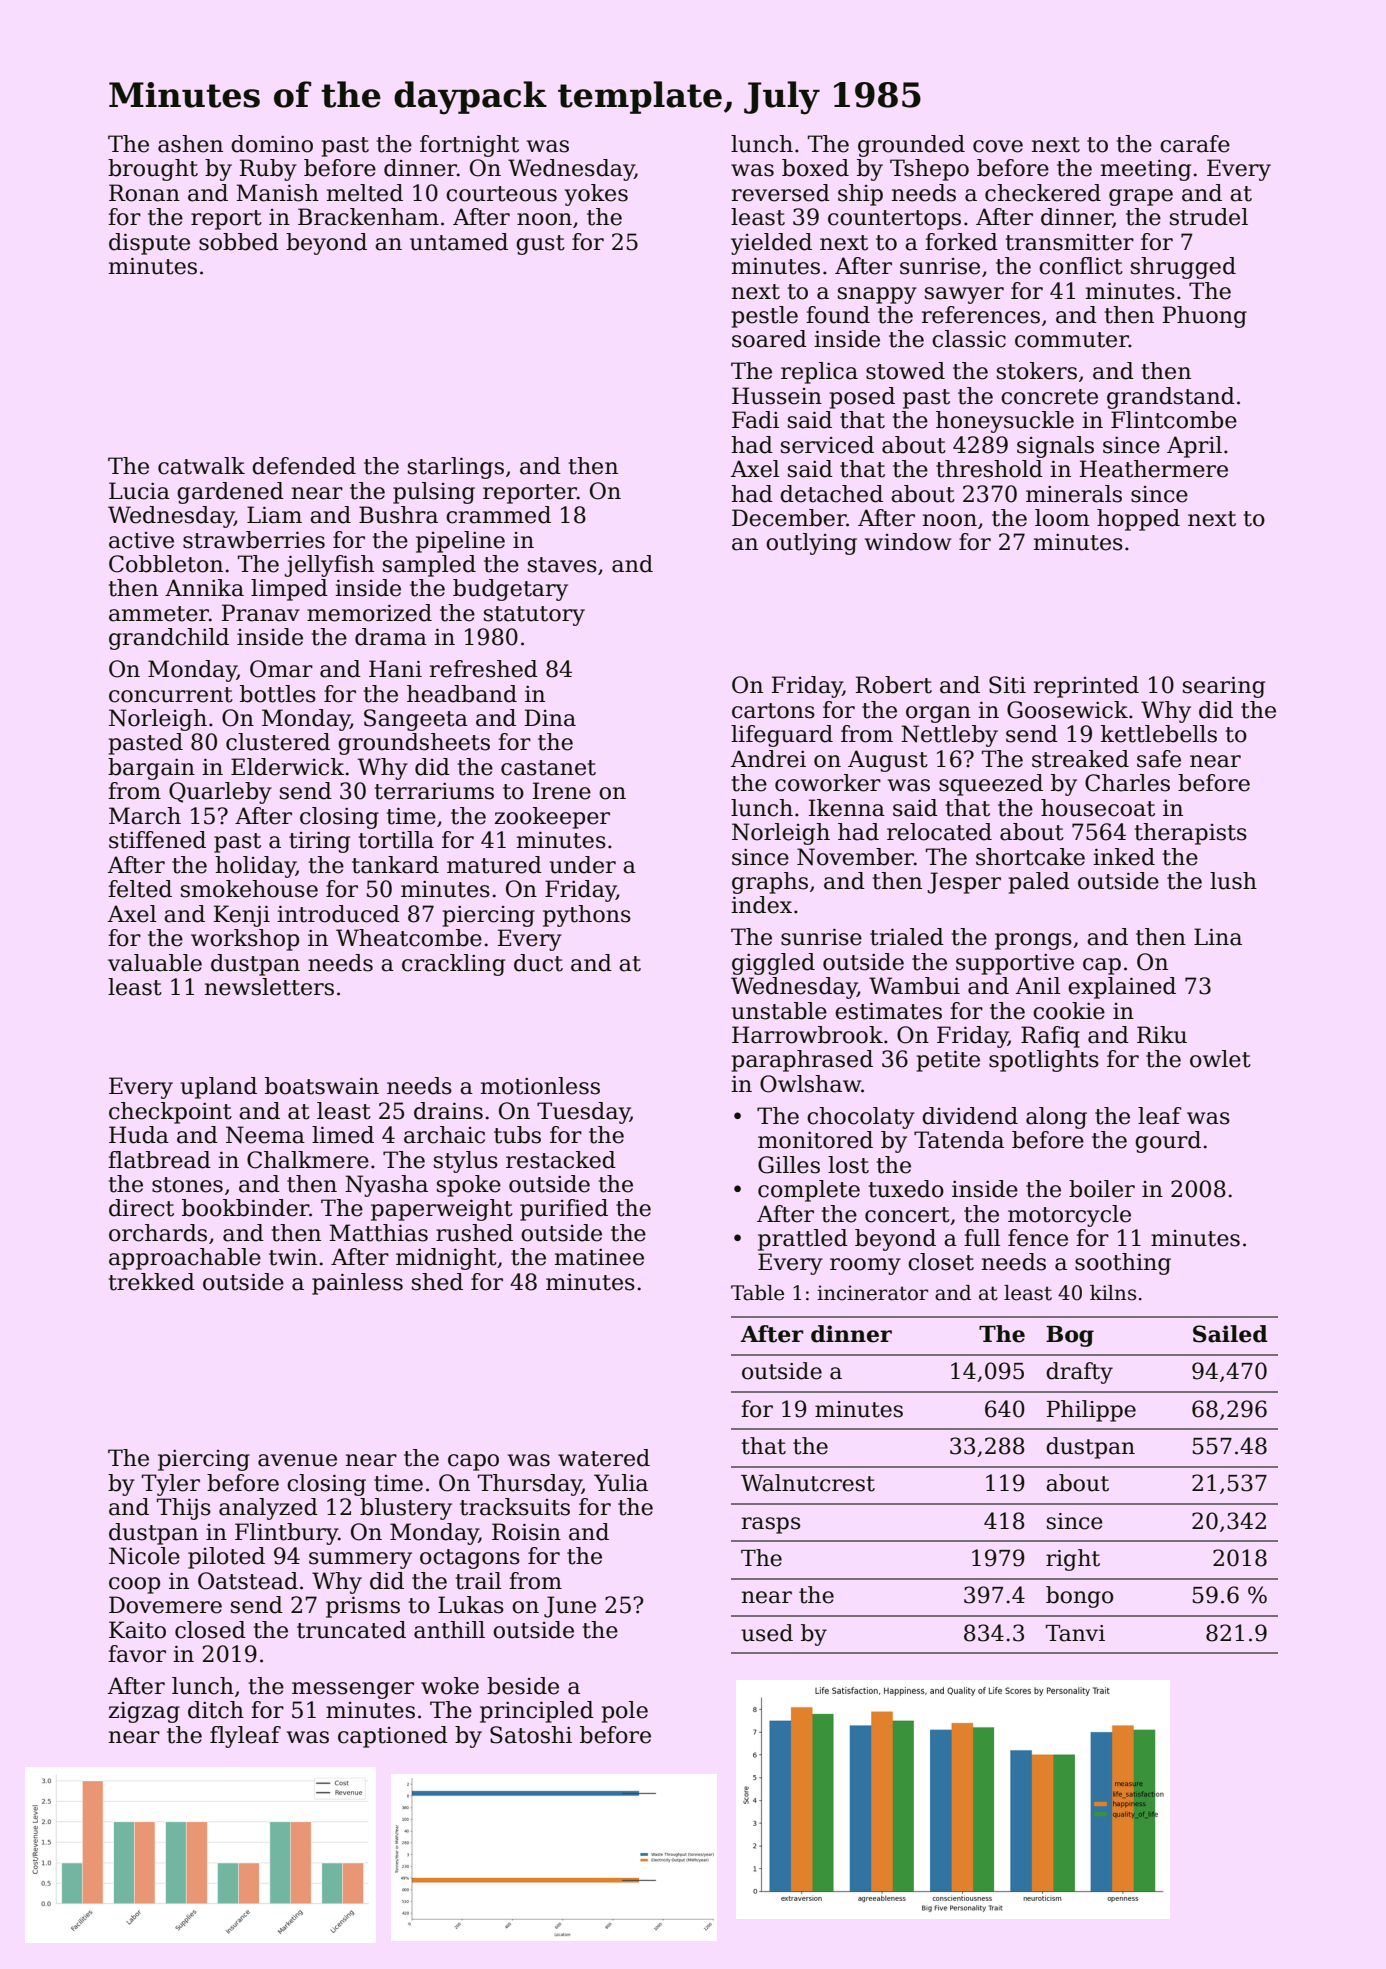  Describe the element at coordinates (599, 1257) in the screenshot. I see `matinee` at that location.
